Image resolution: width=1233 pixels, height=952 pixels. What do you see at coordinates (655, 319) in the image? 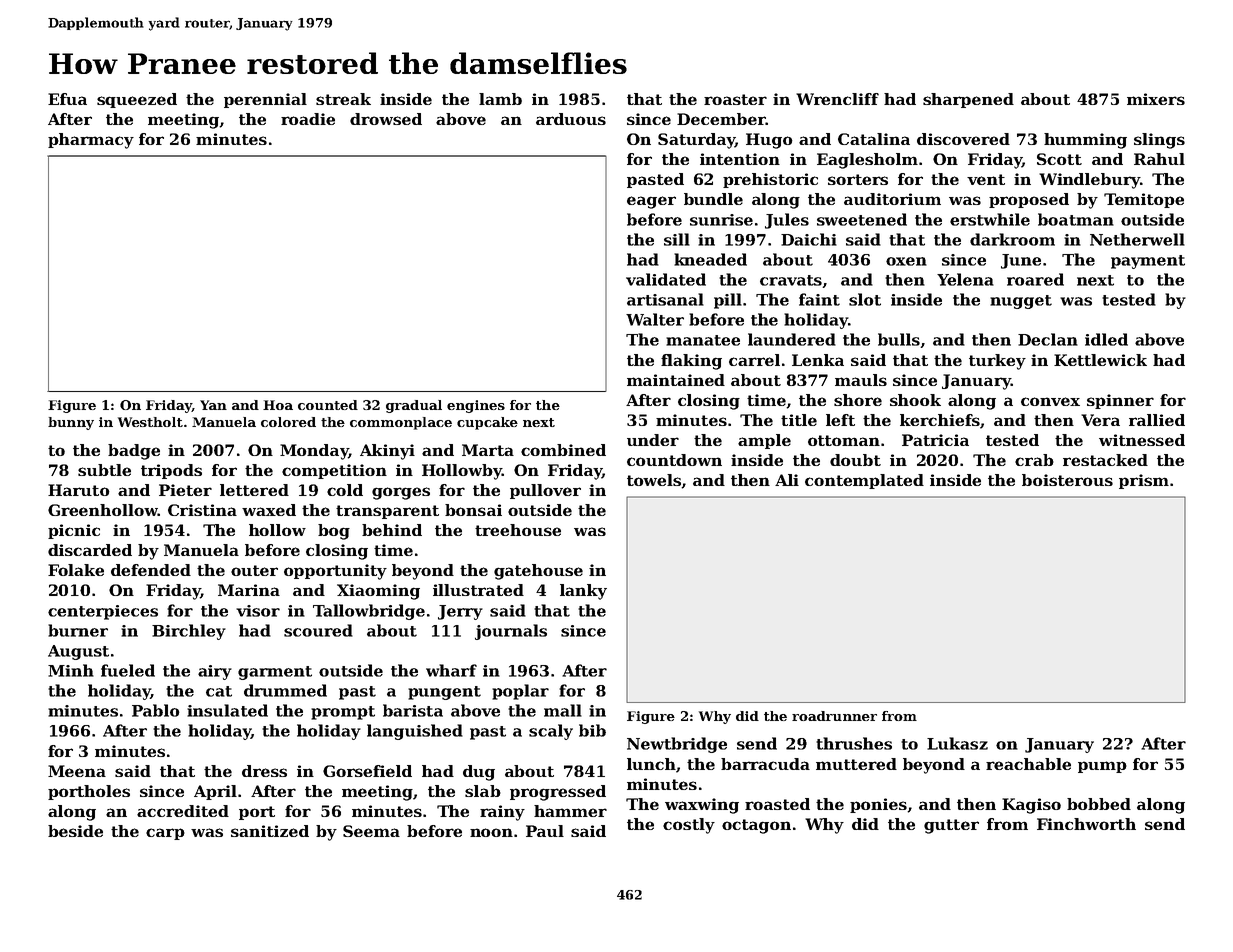
I see `Walter` at bounding box center [655, 319].
